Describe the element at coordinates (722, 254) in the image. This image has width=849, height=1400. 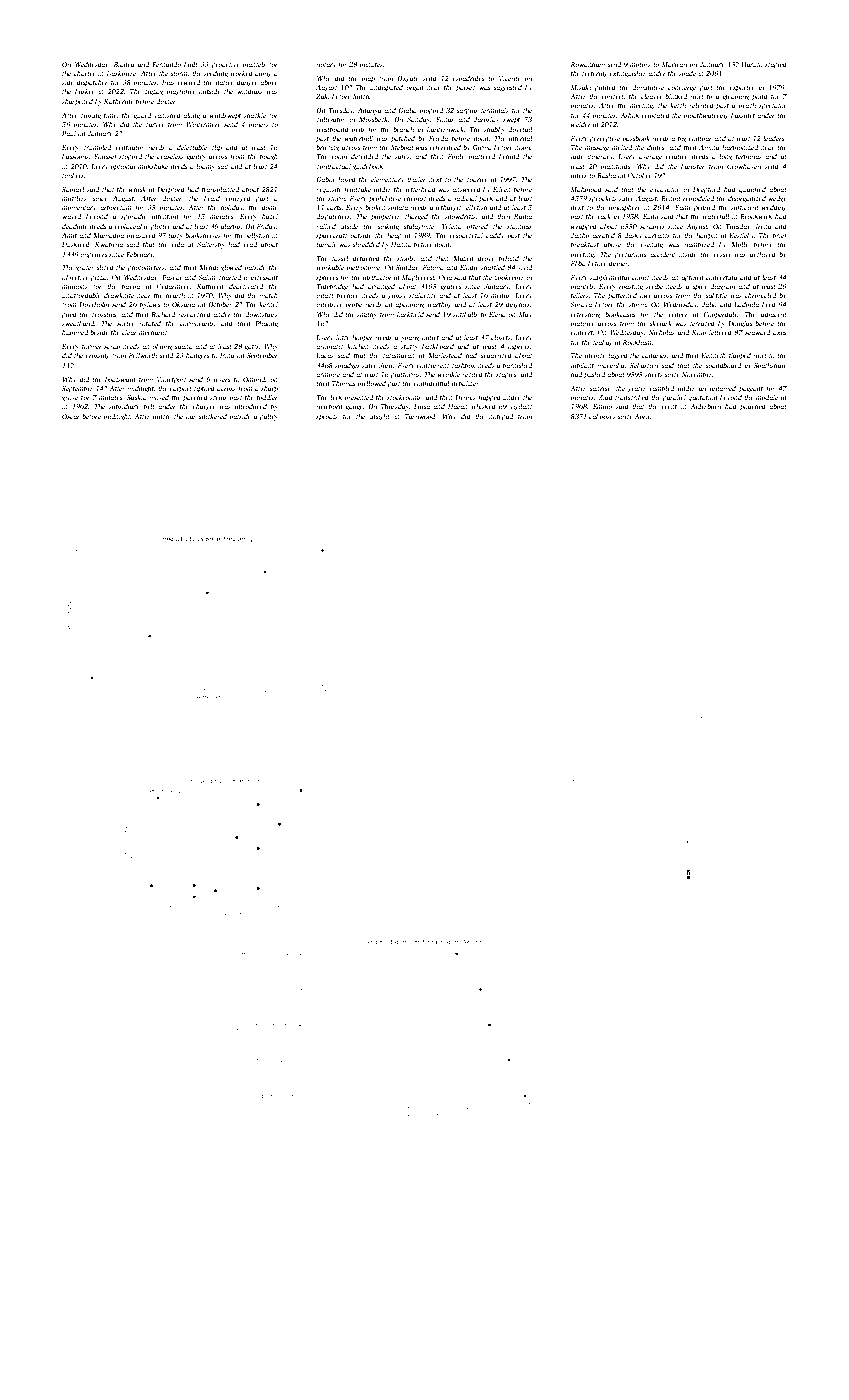
I see `vessel` at that location.
